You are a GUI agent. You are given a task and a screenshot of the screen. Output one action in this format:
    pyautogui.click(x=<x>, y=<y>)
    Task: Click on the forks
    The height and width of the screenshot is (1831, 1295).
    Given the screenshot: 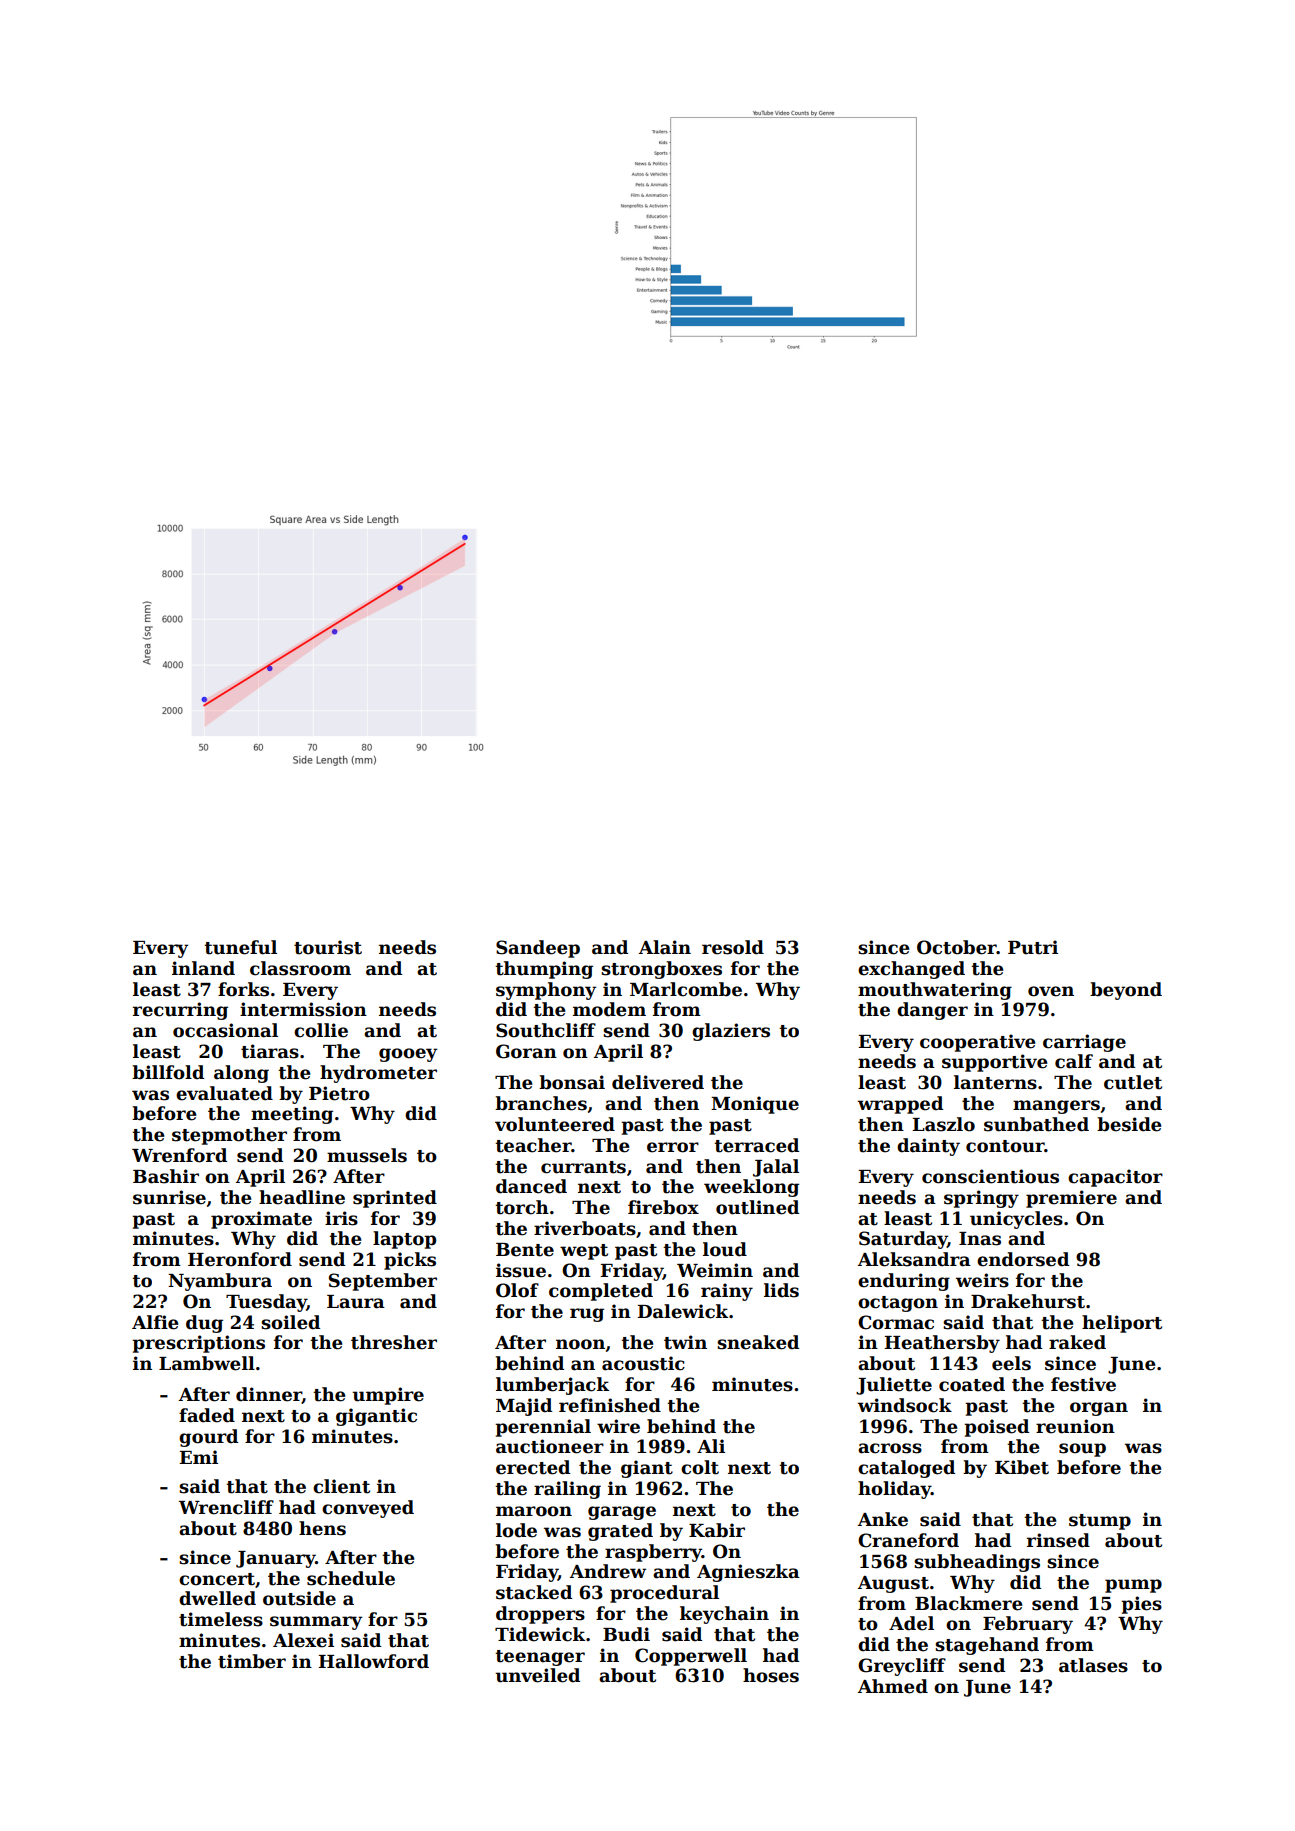 What is the action you would take?
    pyautogui.click(x=243, y=989)
